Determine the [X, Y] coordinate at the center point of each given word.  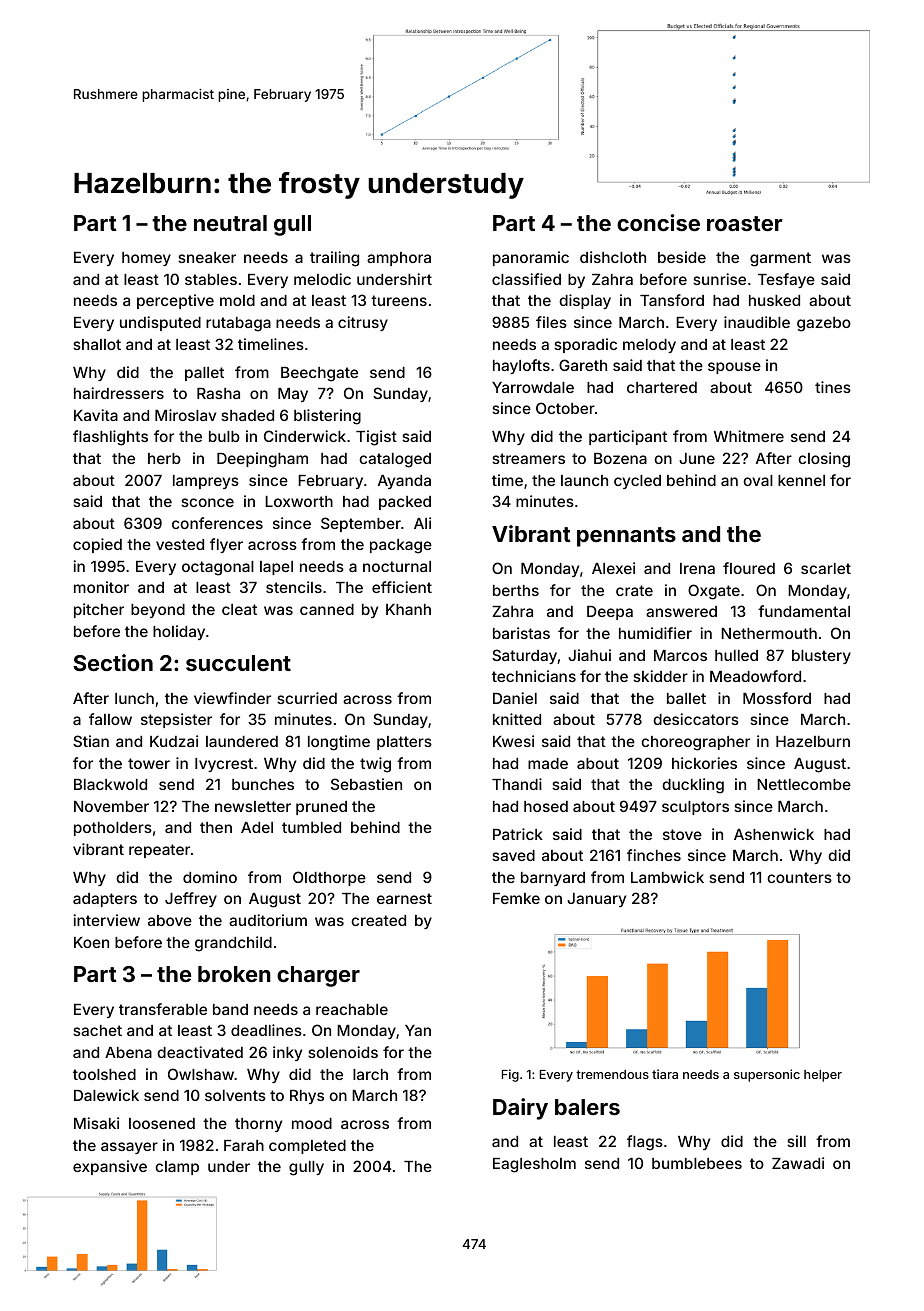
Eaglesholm [534, 1165]
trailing [334, 259]
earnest [404, 898]
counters [799, 877]
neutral [230, 223]
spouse [734, 368]
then [216, 827]
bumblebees [697, 1163]
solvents [235, 1095]
